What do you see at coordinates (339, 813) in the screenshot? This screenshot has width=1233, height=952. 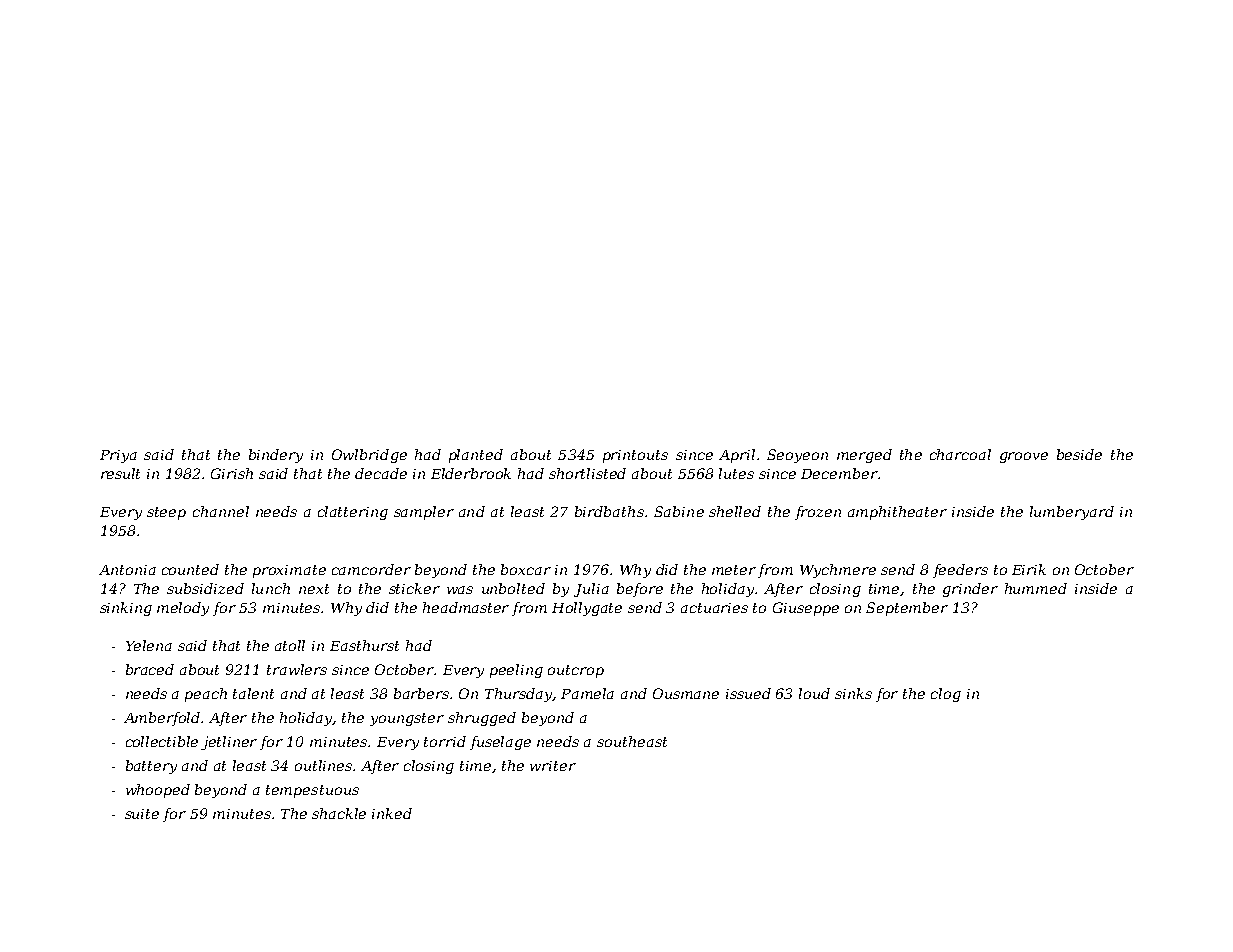 I see `shackle` at bounding box center [339, 813].
